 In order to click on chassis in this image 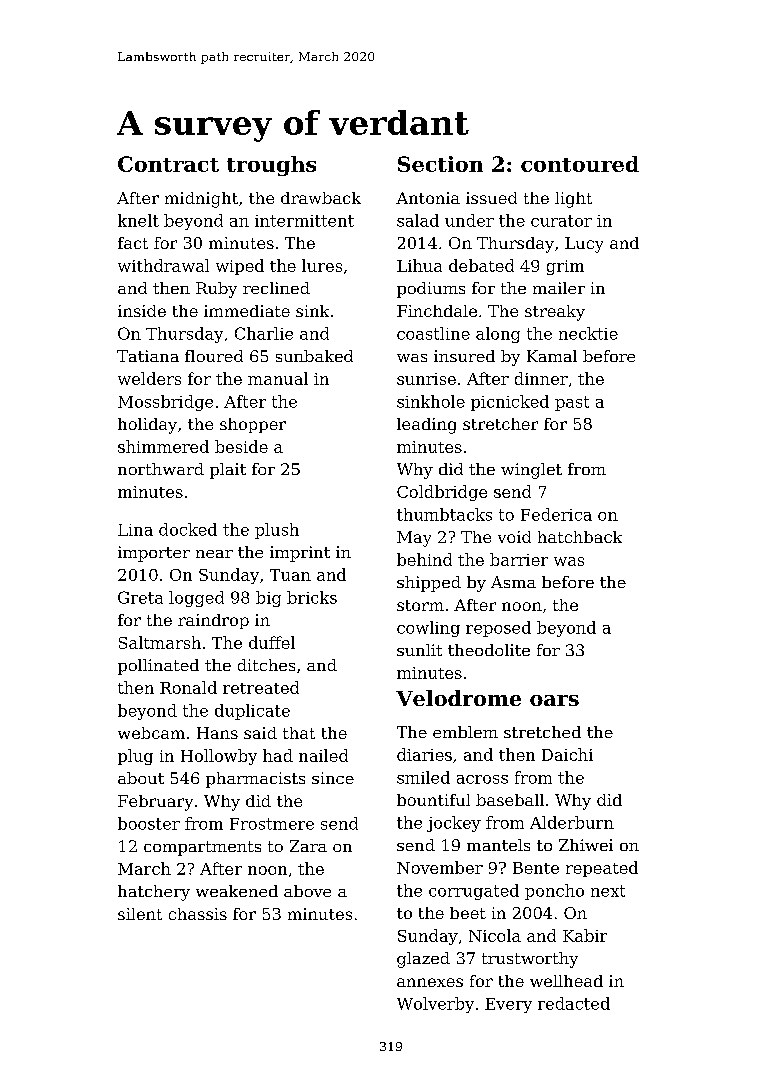, I will do `click(198, 914)`.
